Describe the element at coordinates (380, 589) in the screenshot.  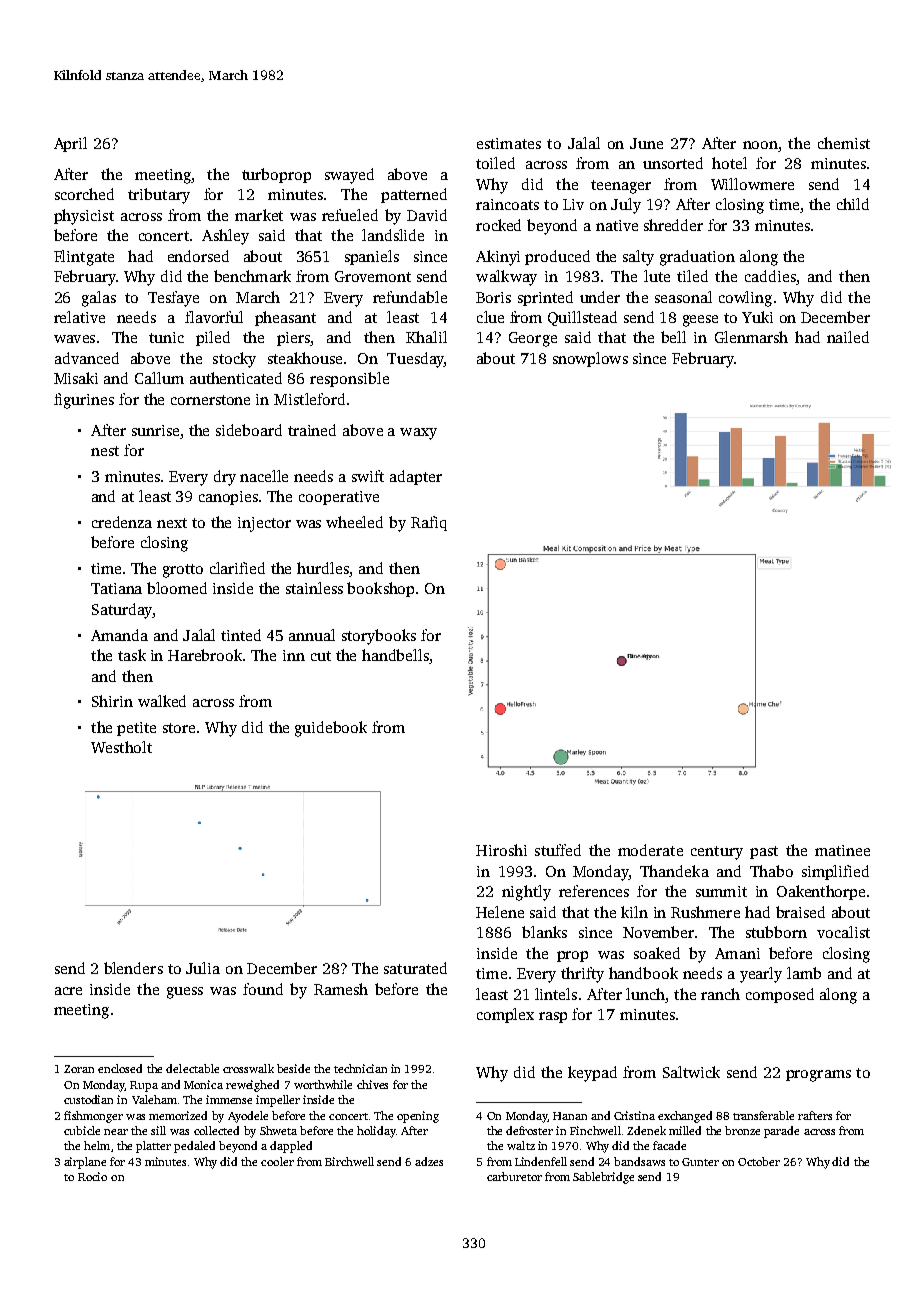
I see `bookshop` at that location.
